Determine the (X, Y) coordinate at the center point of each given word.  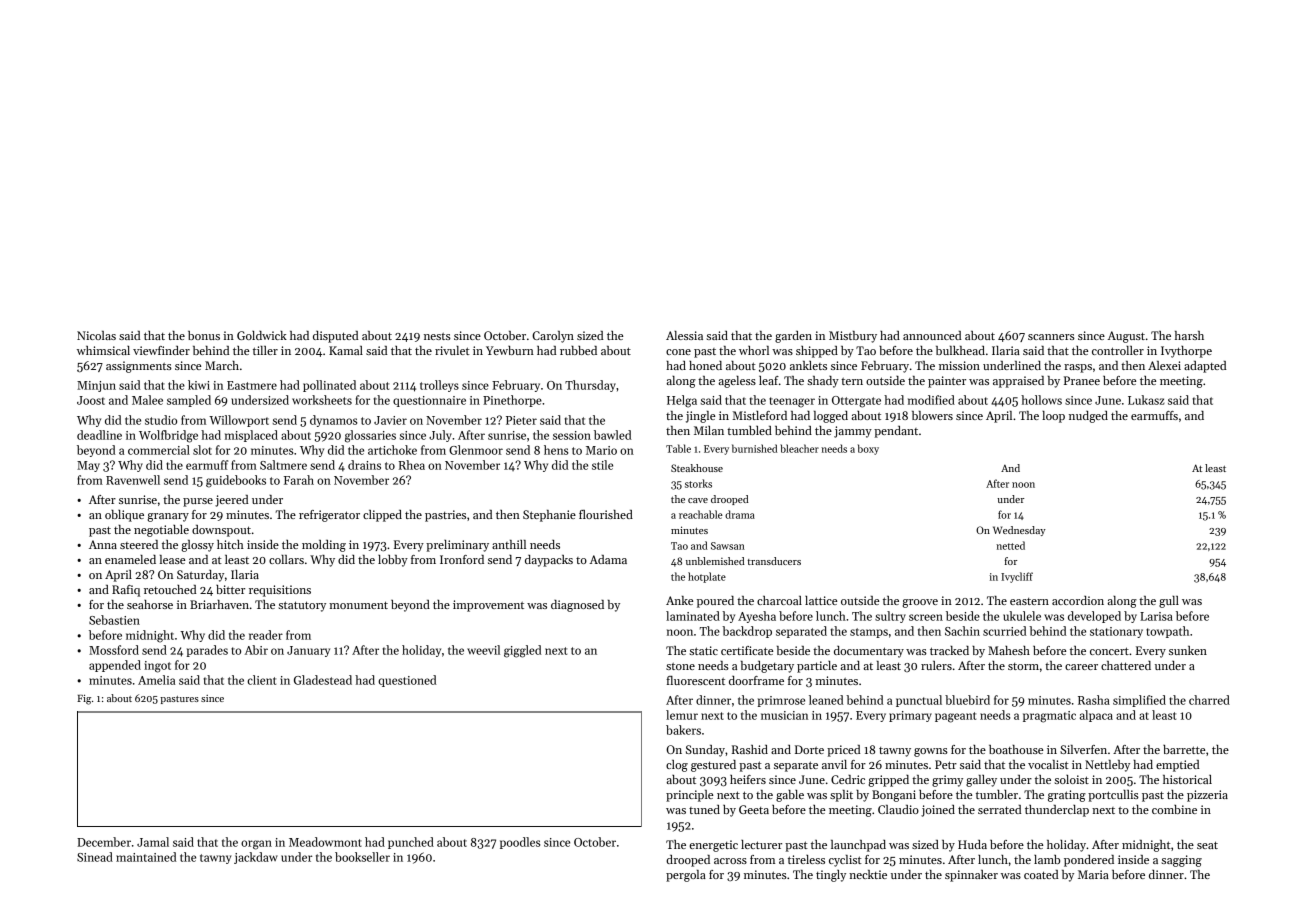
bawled (612, 435)
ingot (157, 667)
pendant (896, 432)
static (703, 650)
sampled (189, 401)
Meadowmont (325, 842)
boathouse (1016, 749)
